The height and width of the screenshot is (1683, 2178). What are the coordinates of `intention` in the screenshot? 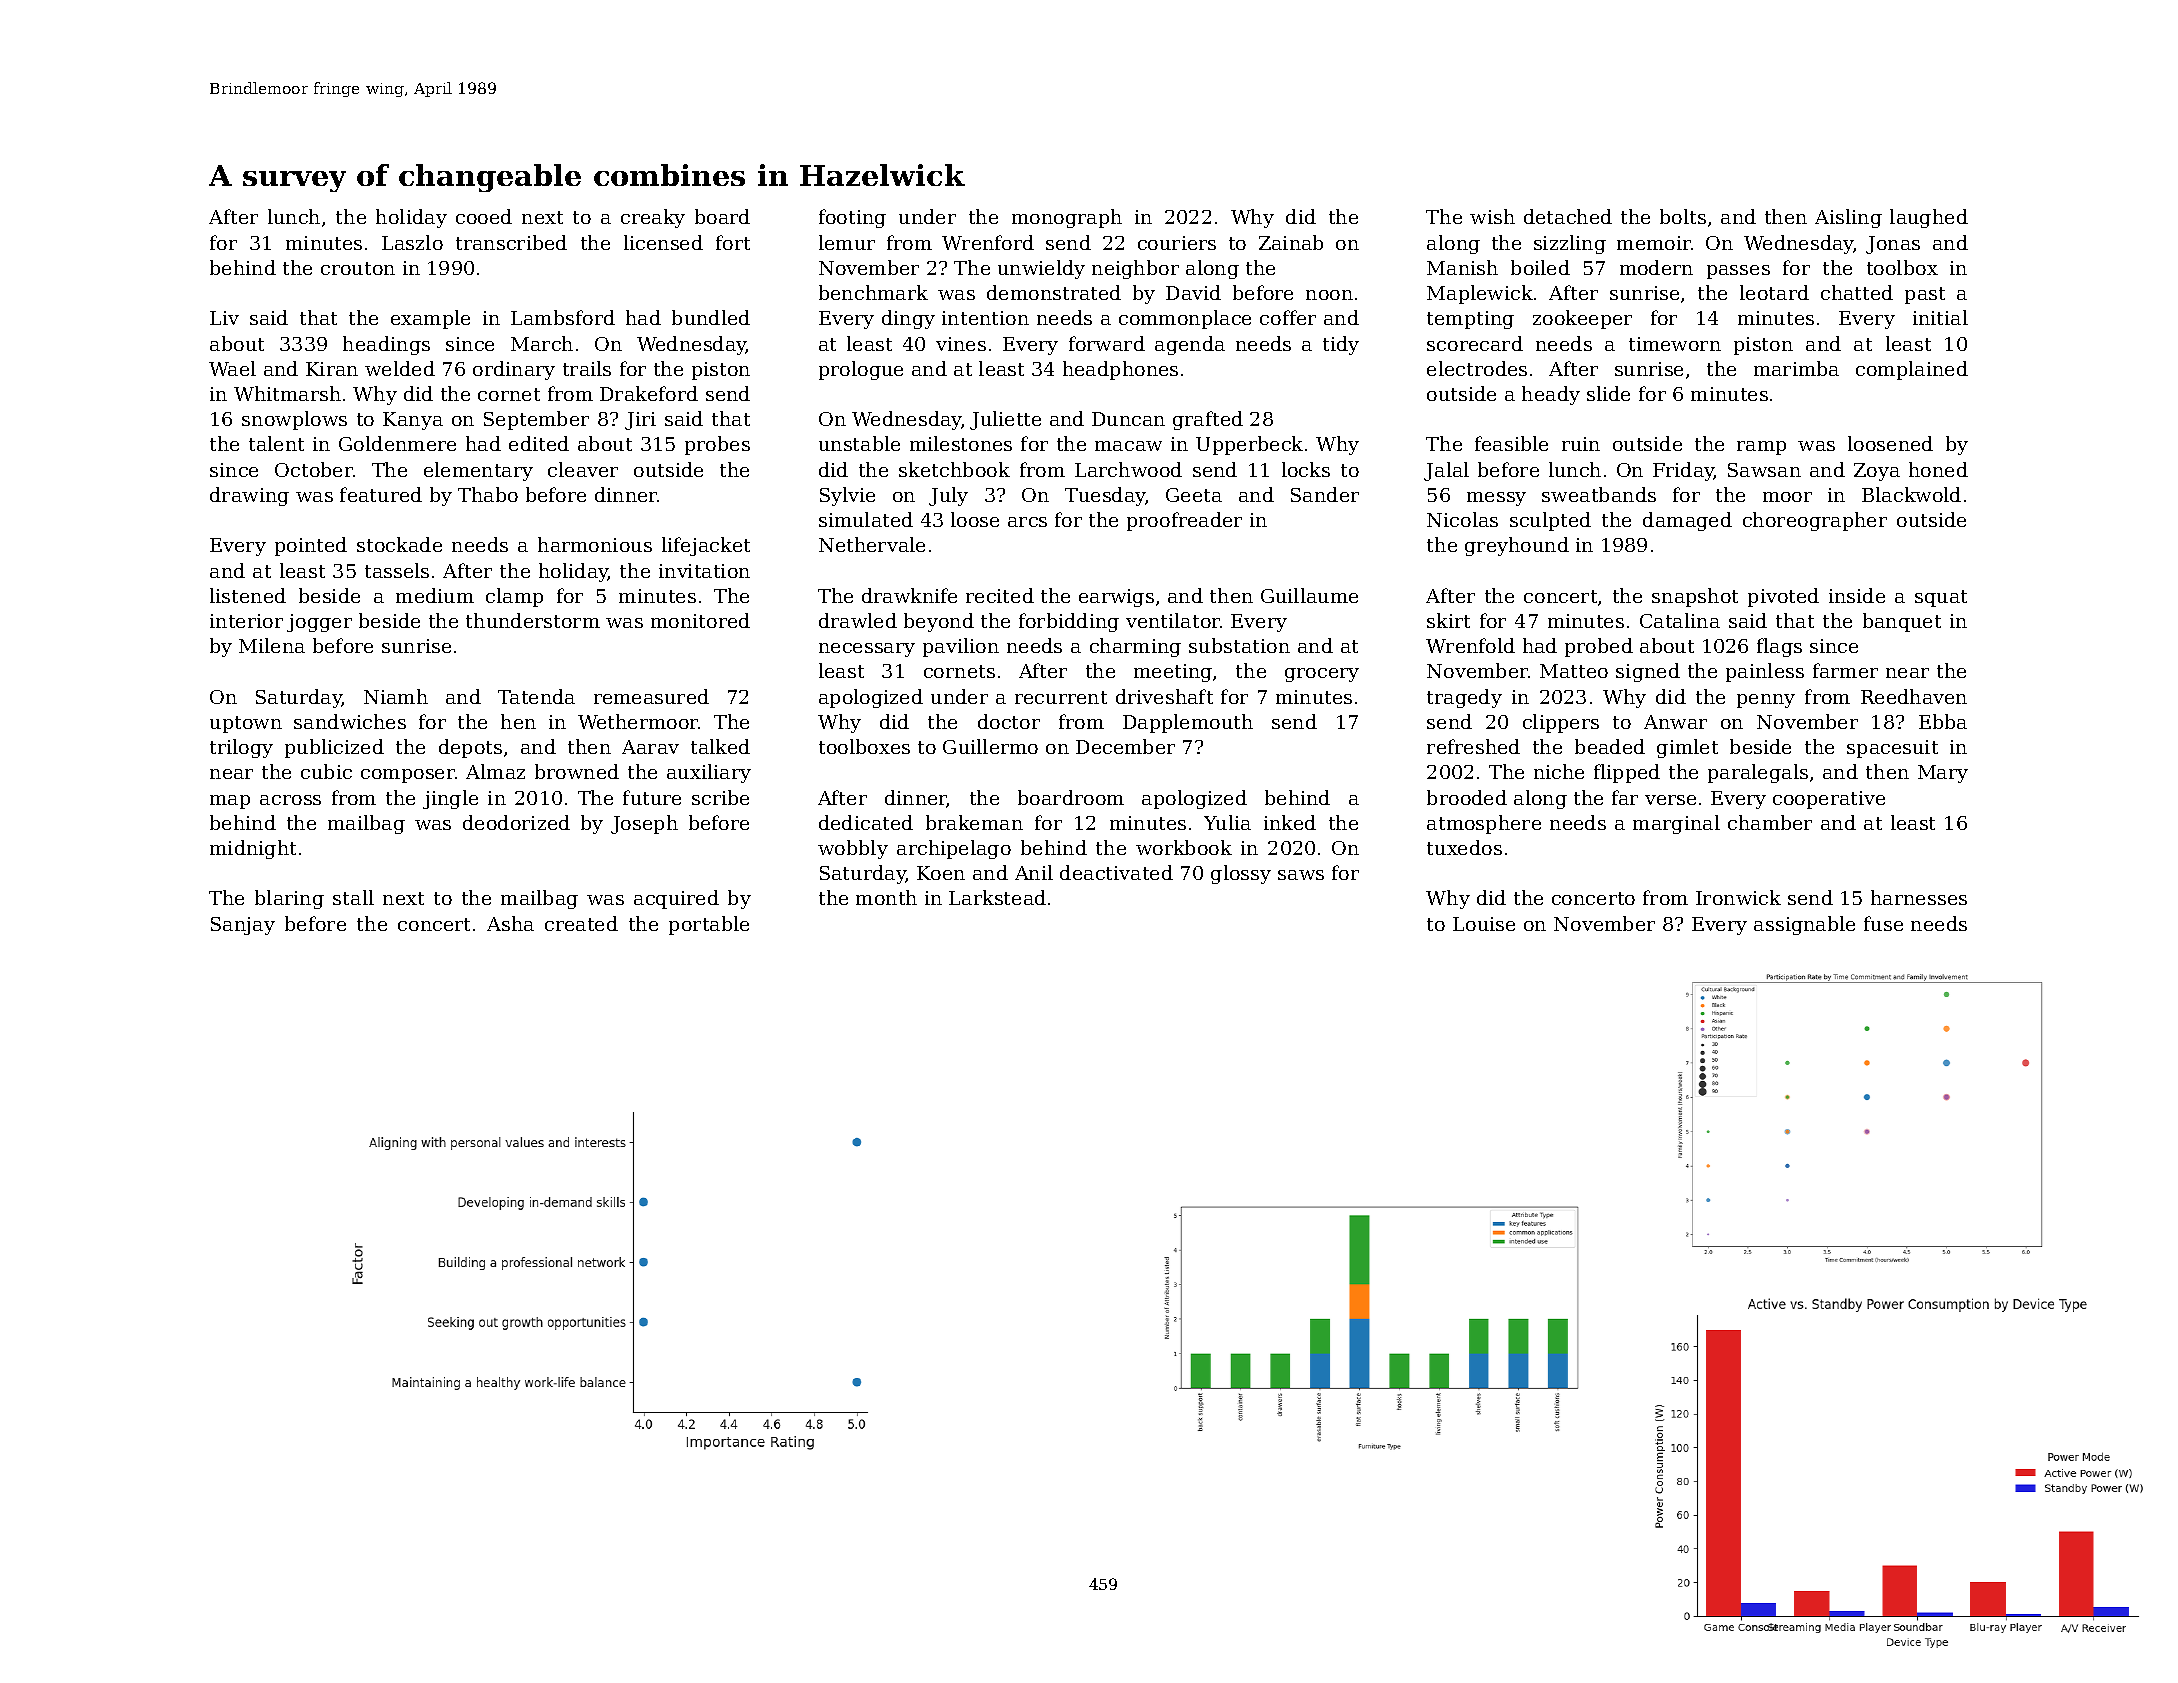 It's located at (985, 318).
